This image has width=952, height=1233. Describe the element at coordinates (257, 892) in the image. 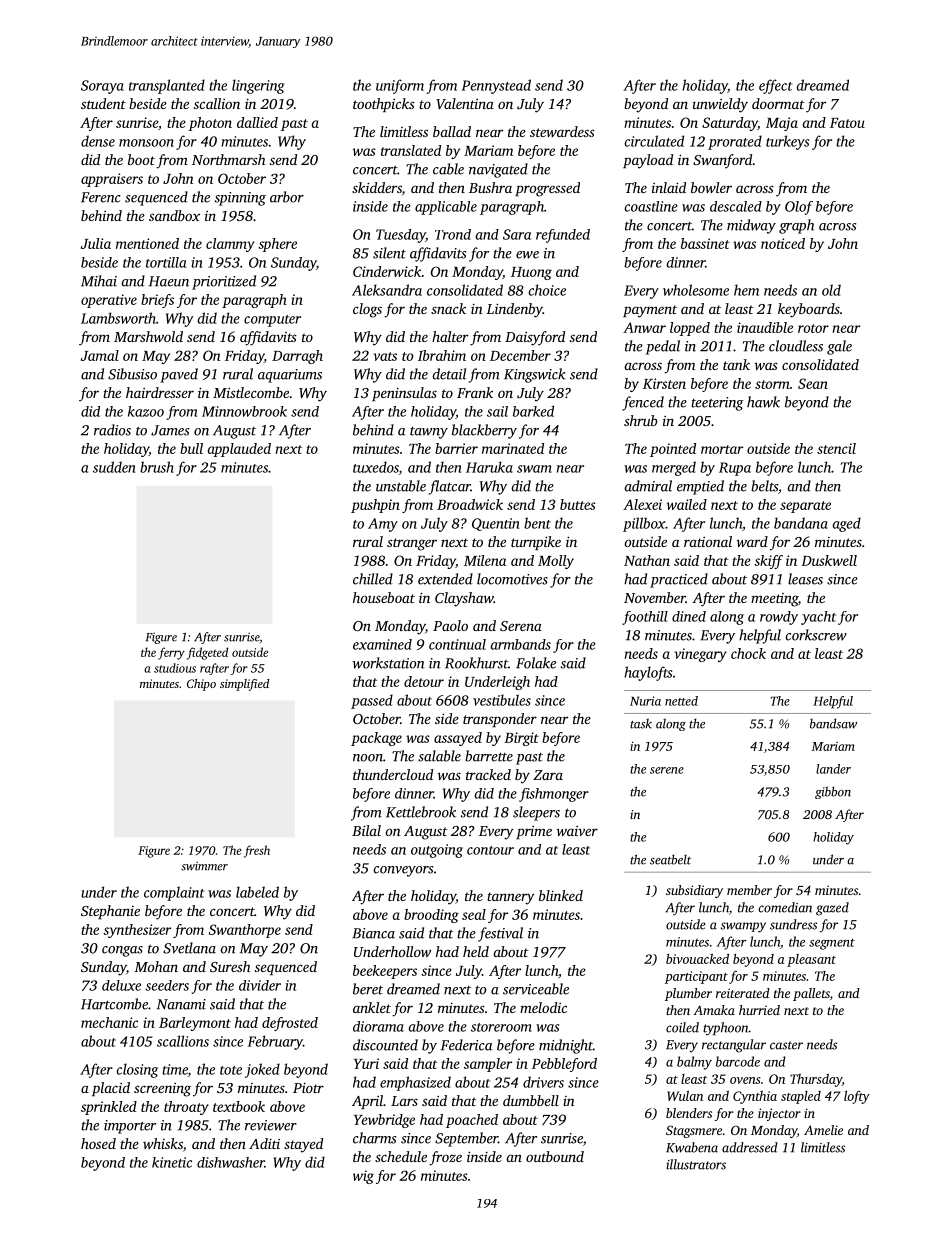

I see `labeled` at that location.
